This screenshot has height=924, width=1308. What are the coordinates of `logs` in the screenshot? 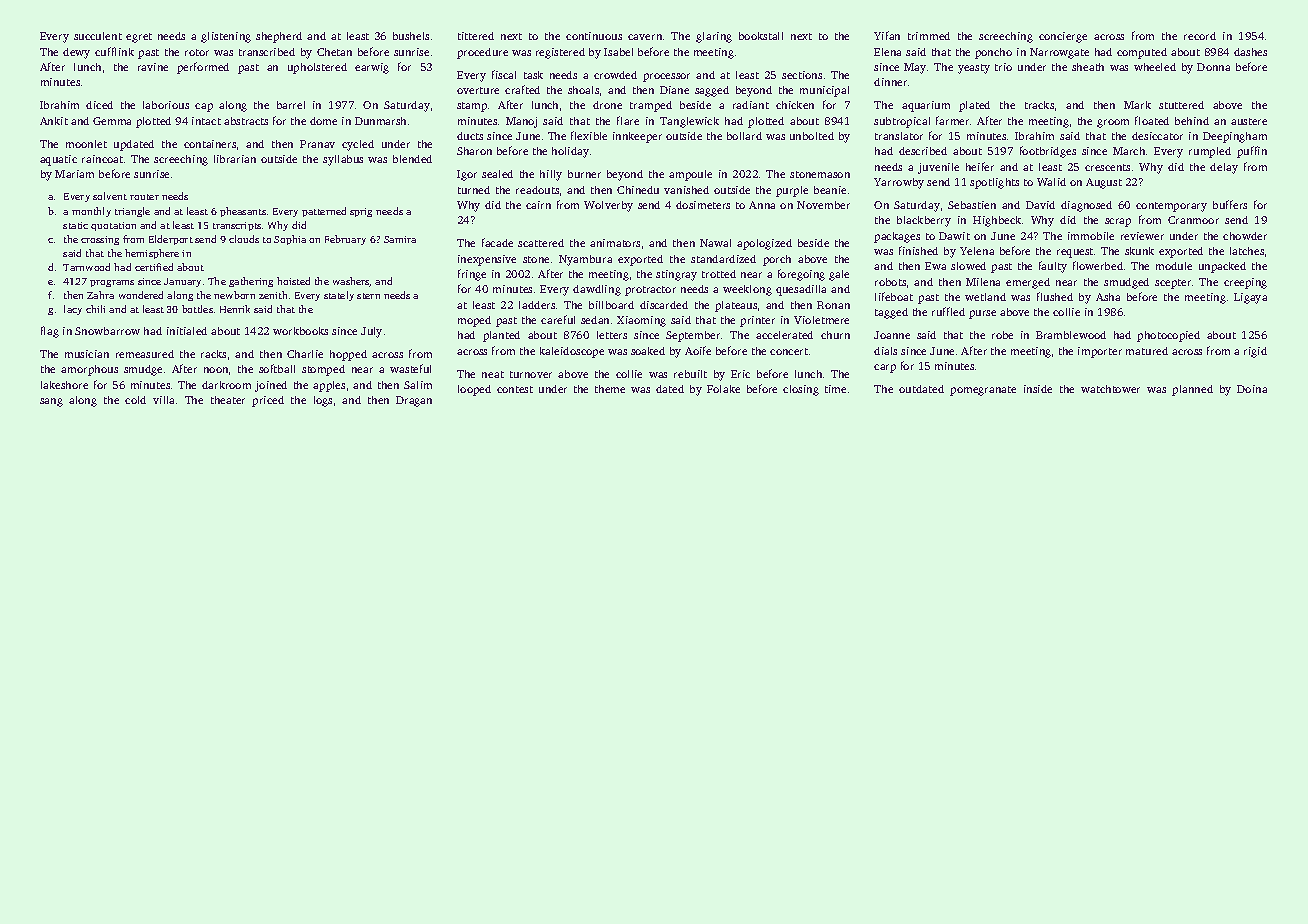 It's located at (323, 401).
